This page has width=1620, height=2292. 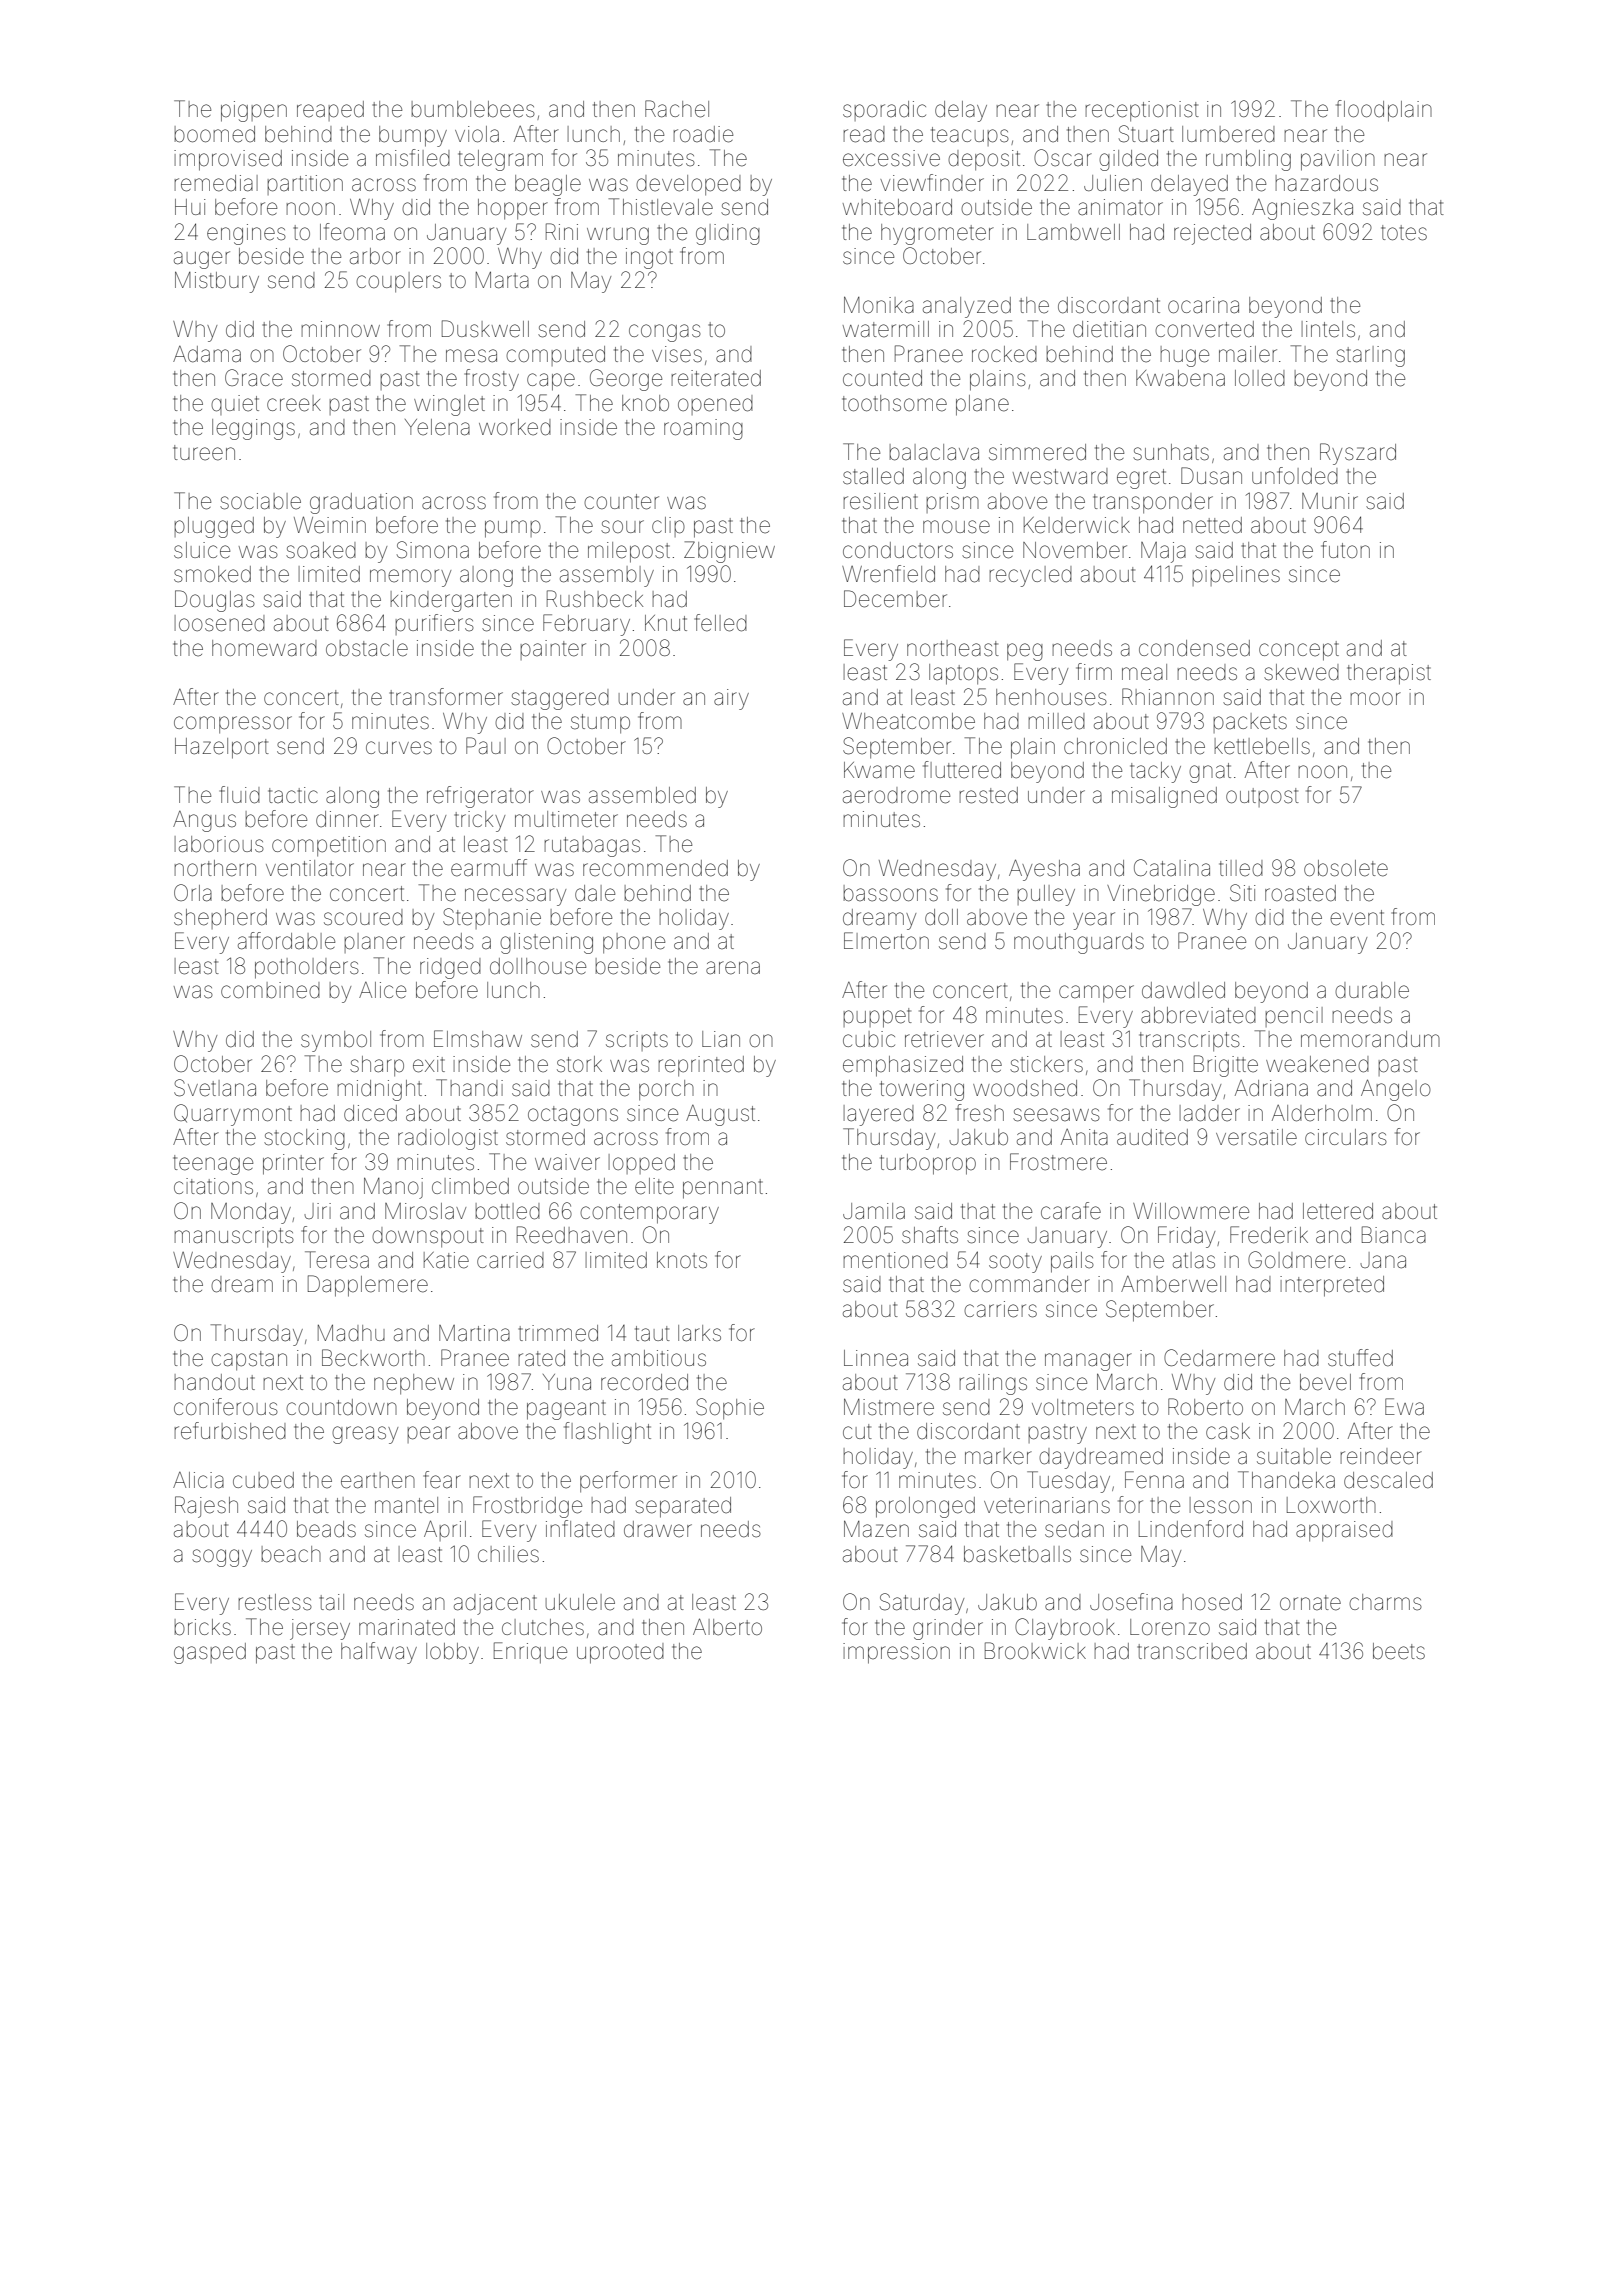 I want to click on interpreted, so click(x=1332, y=1286).
